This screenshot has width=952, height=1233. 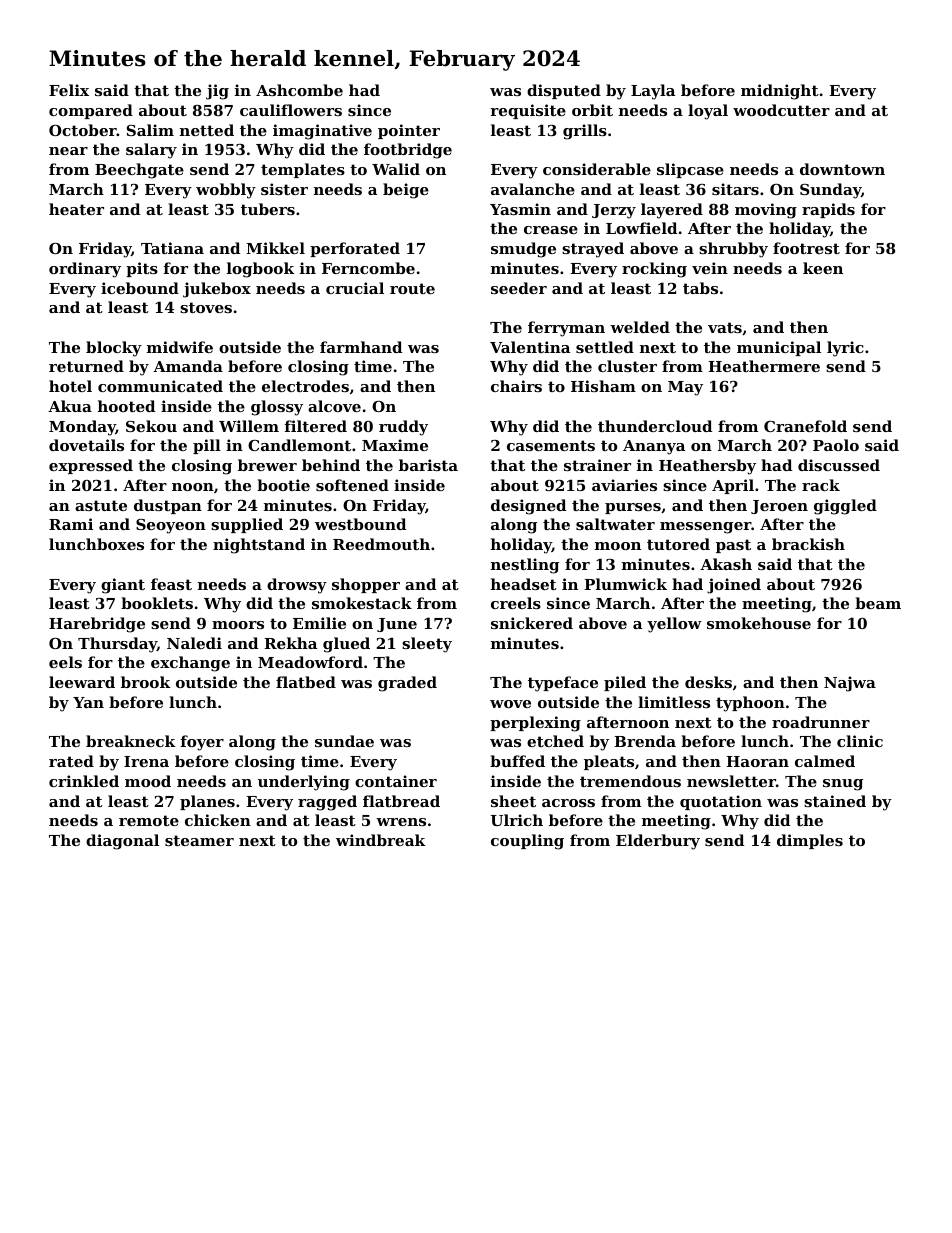 I want to click on Paolo, so click(x=836, y=445).
